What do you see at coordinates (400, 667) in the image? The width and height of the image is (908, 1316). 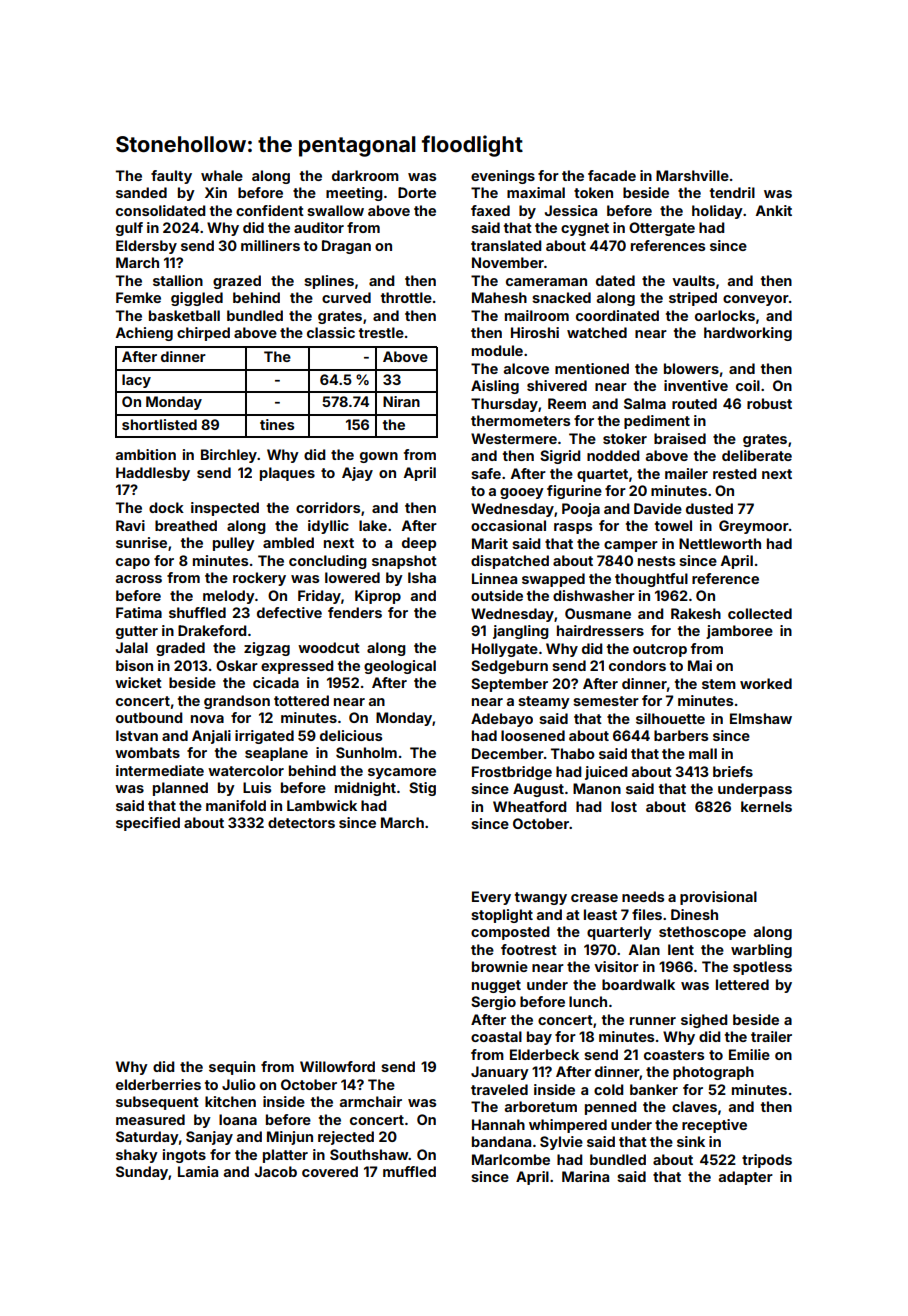 I see `geological` at bounding box center [400, 667].
